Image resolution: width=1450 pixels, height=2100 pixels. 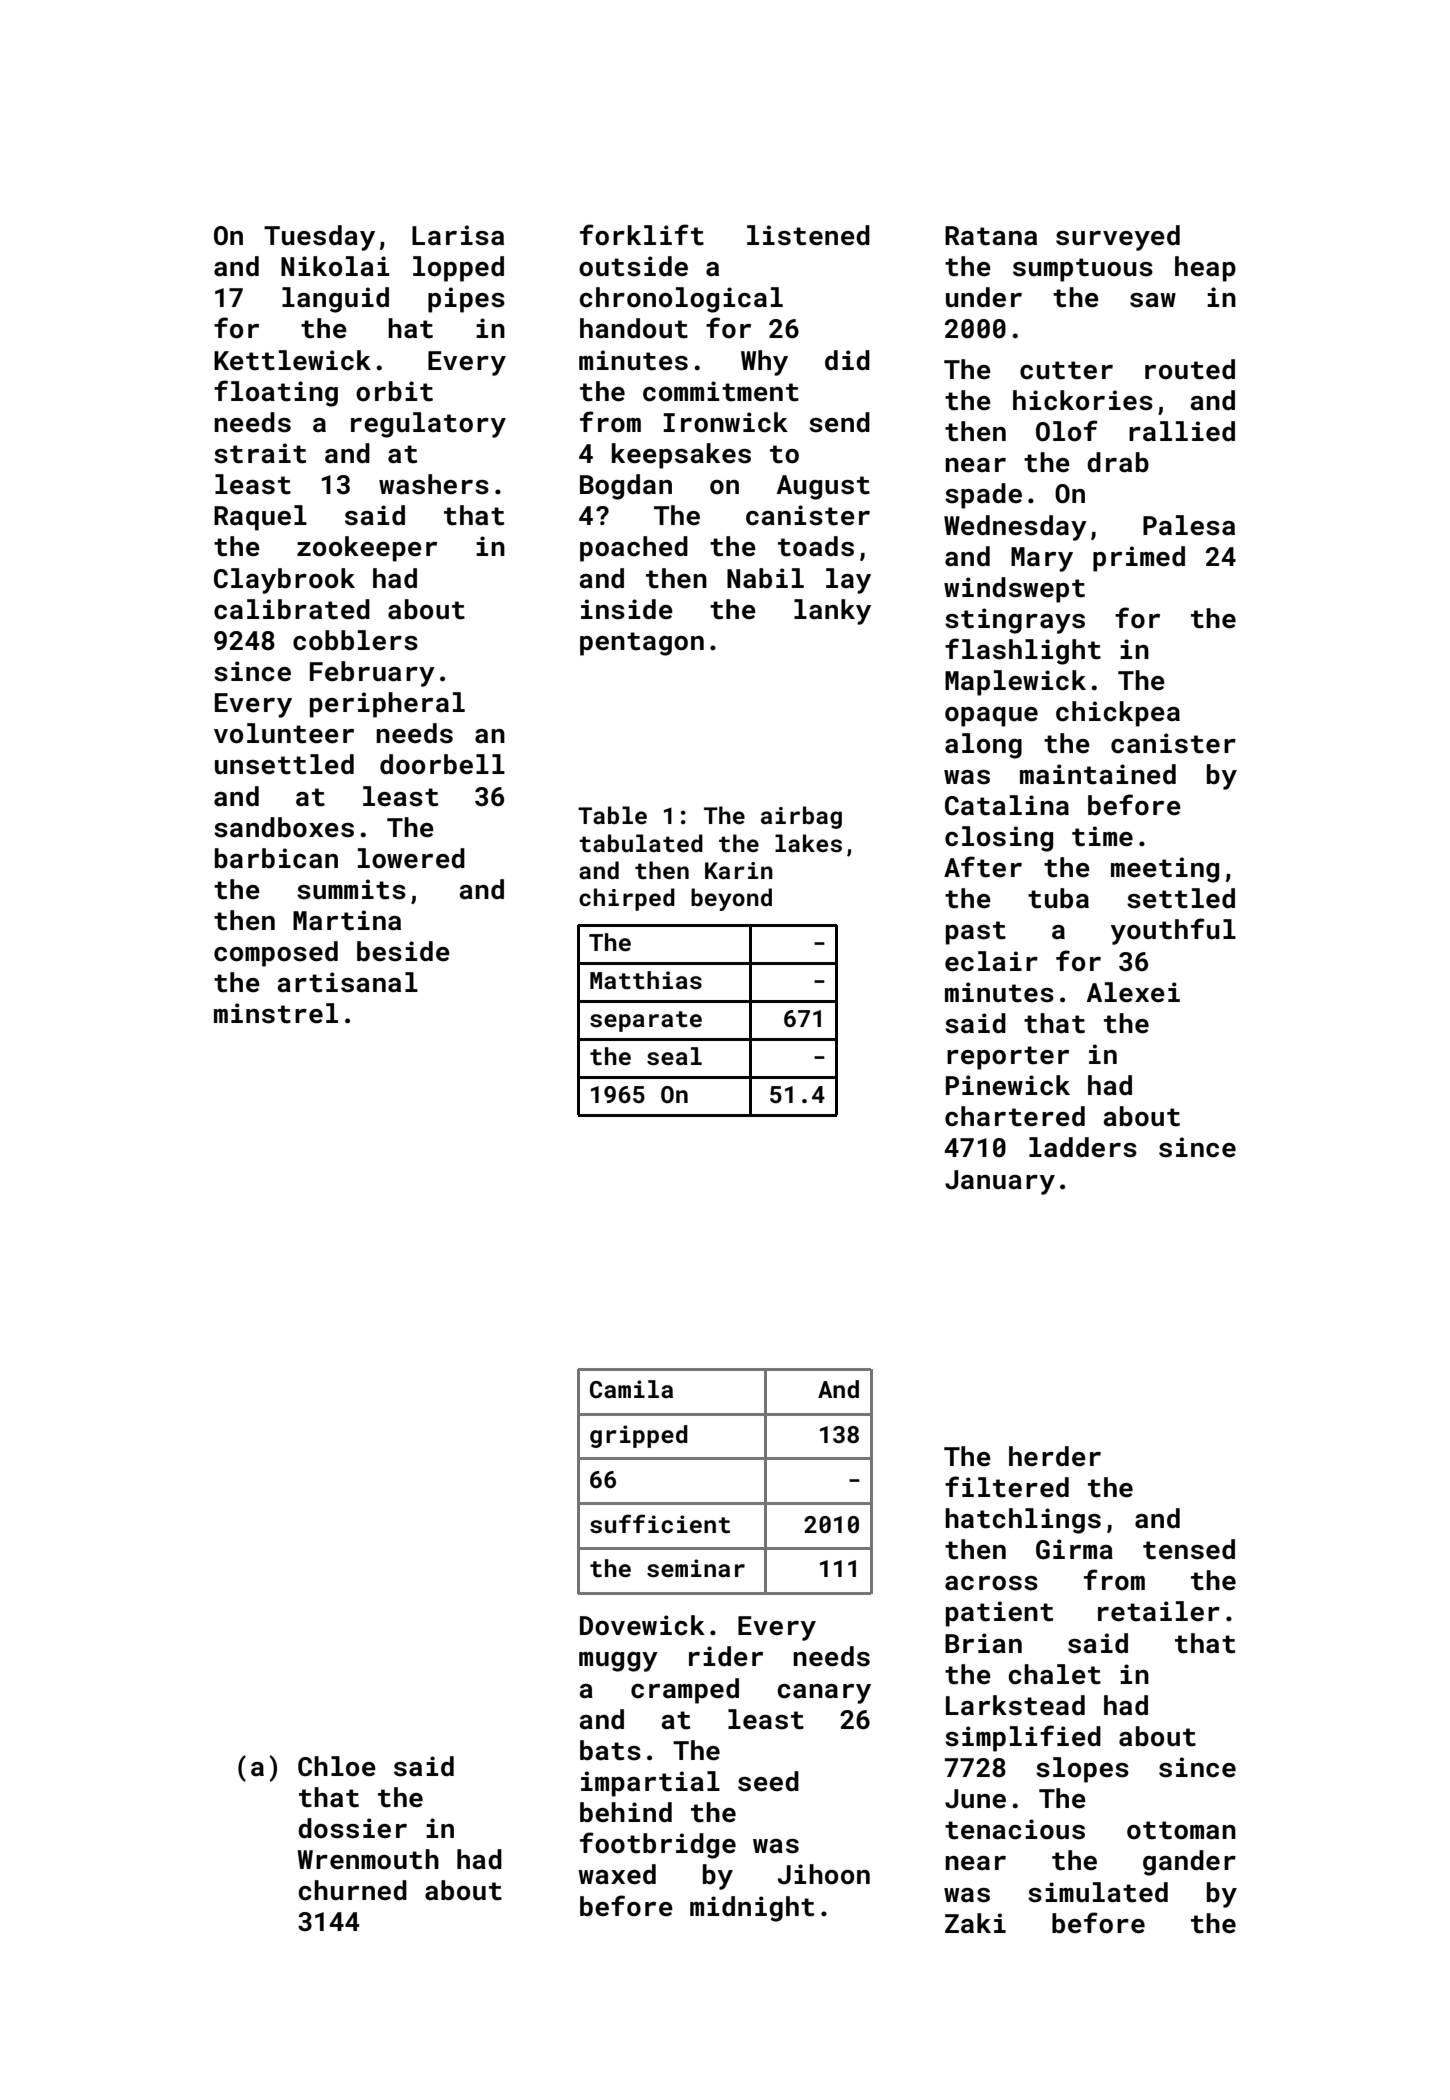 I want to click on midnight, so click(x=752, y=1909).
